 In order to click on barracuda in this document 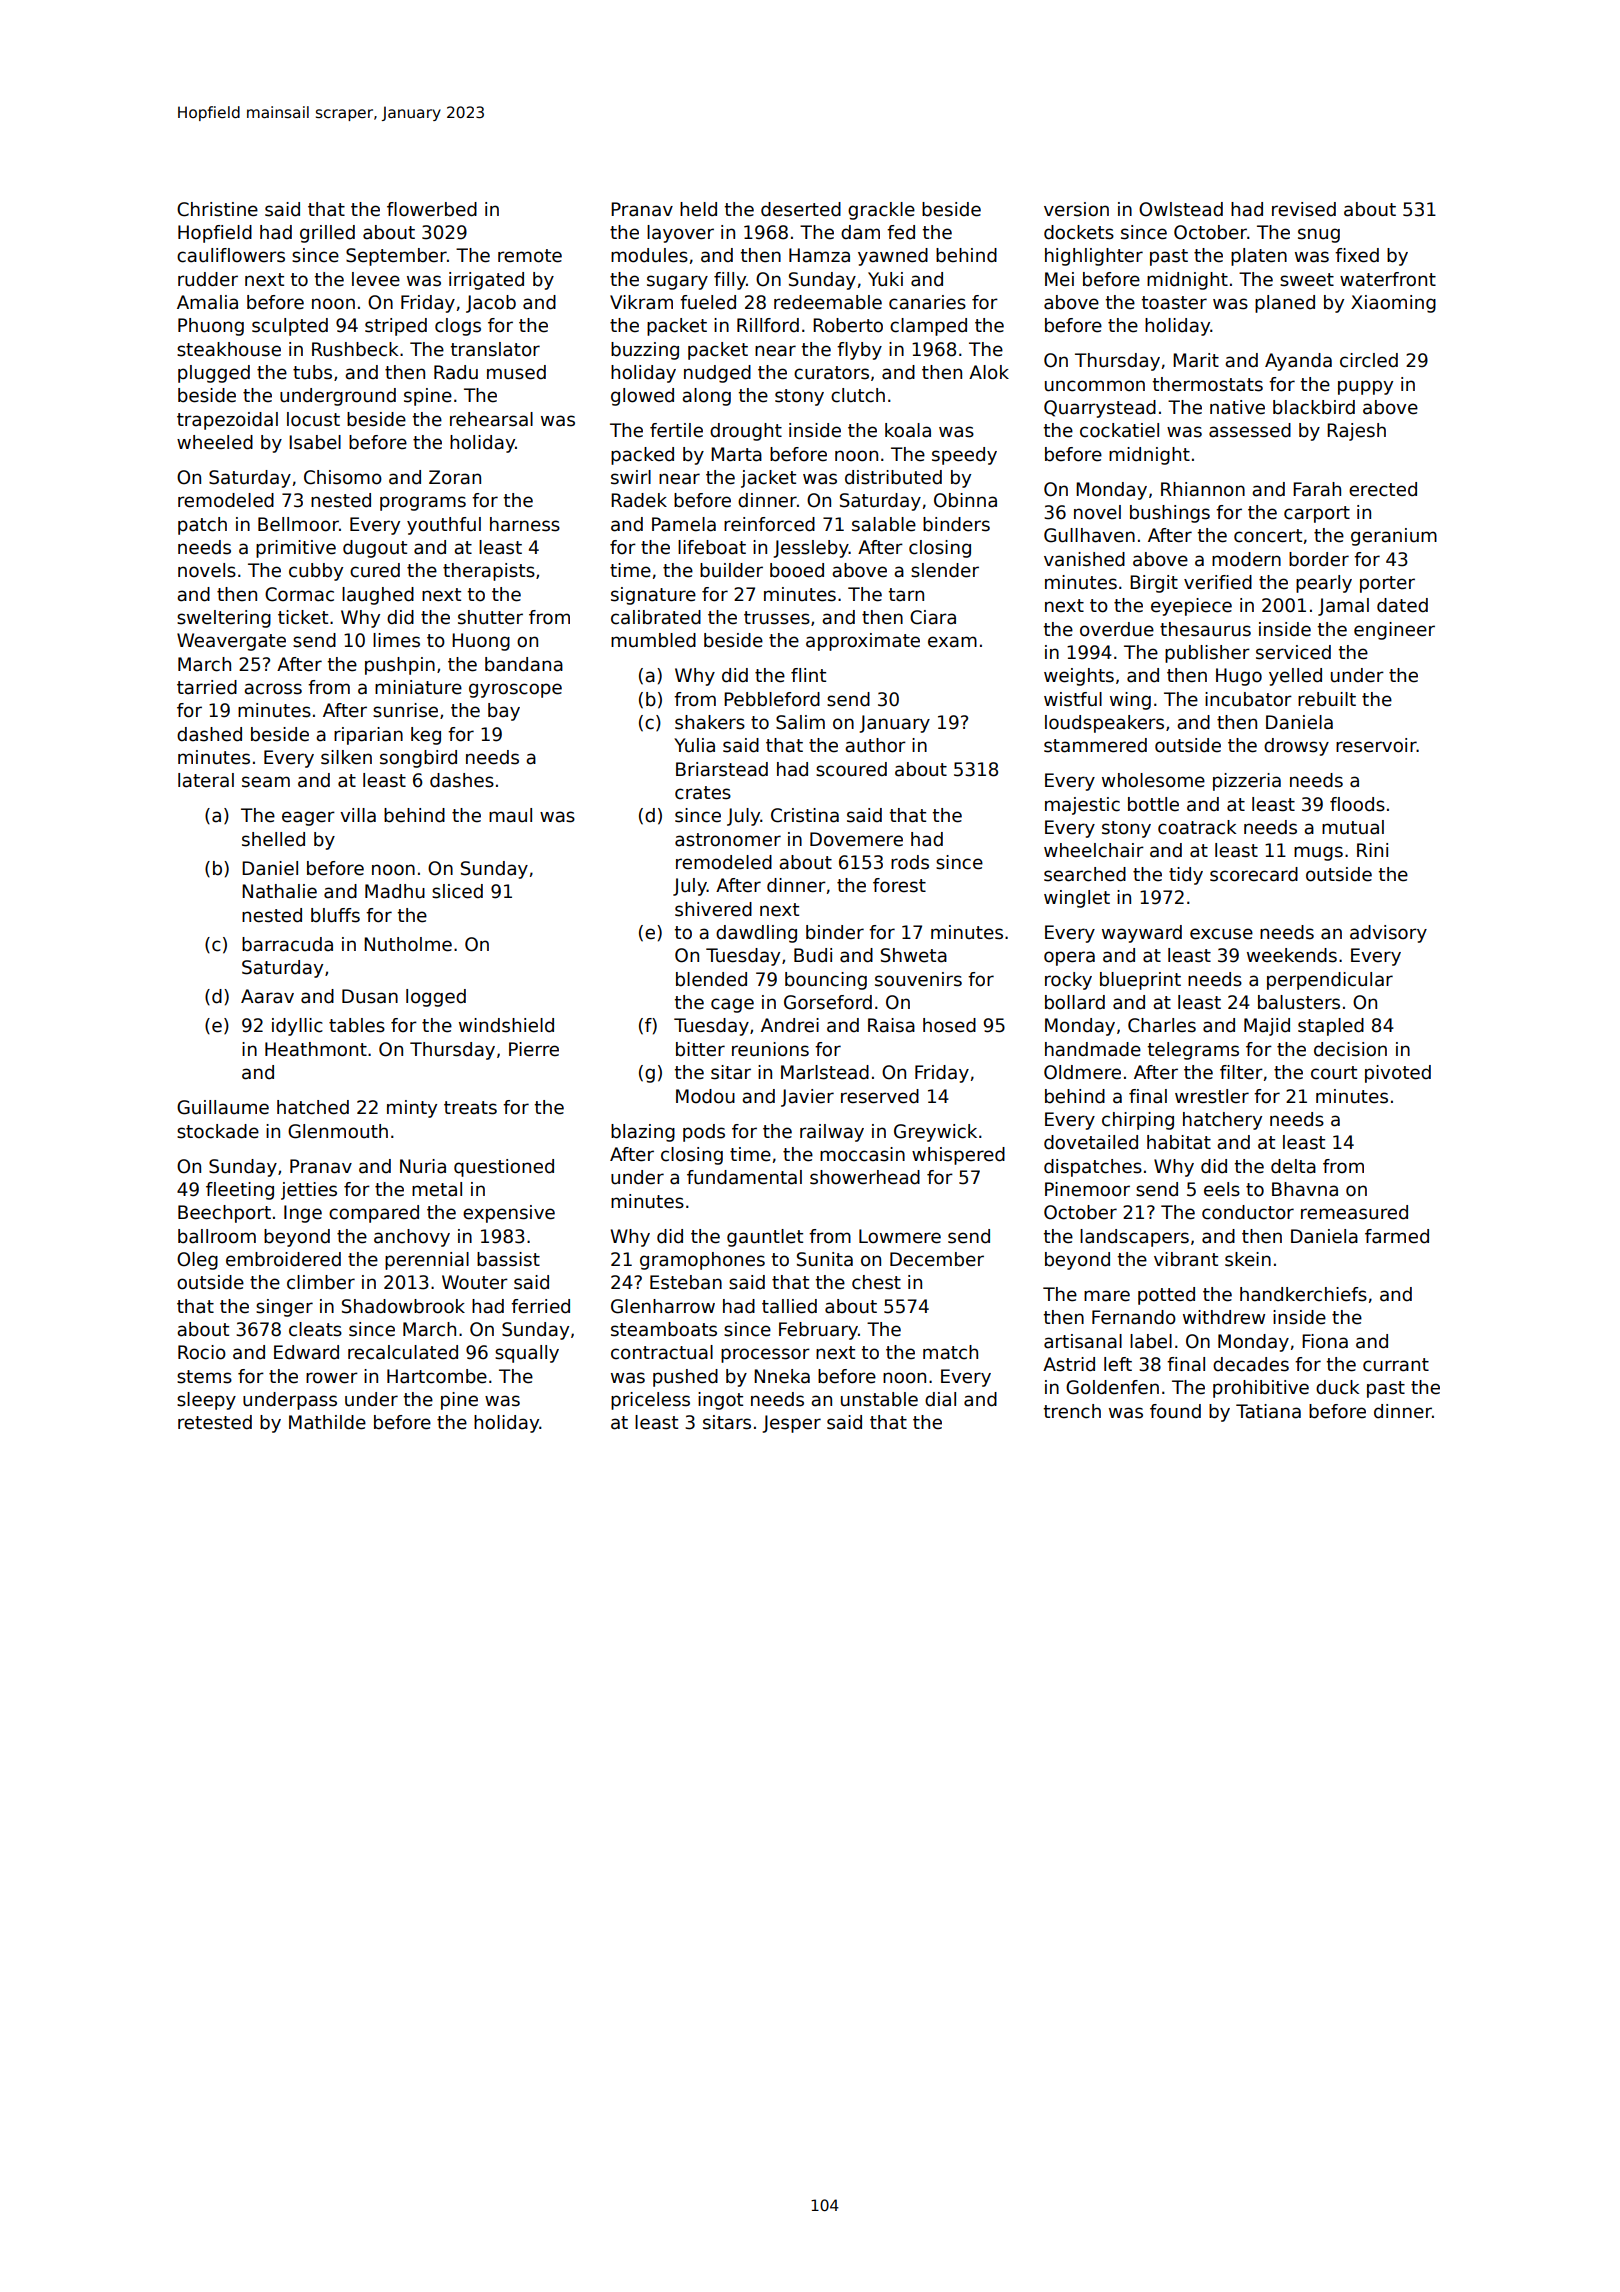, I will do `click(287, 944)`.
